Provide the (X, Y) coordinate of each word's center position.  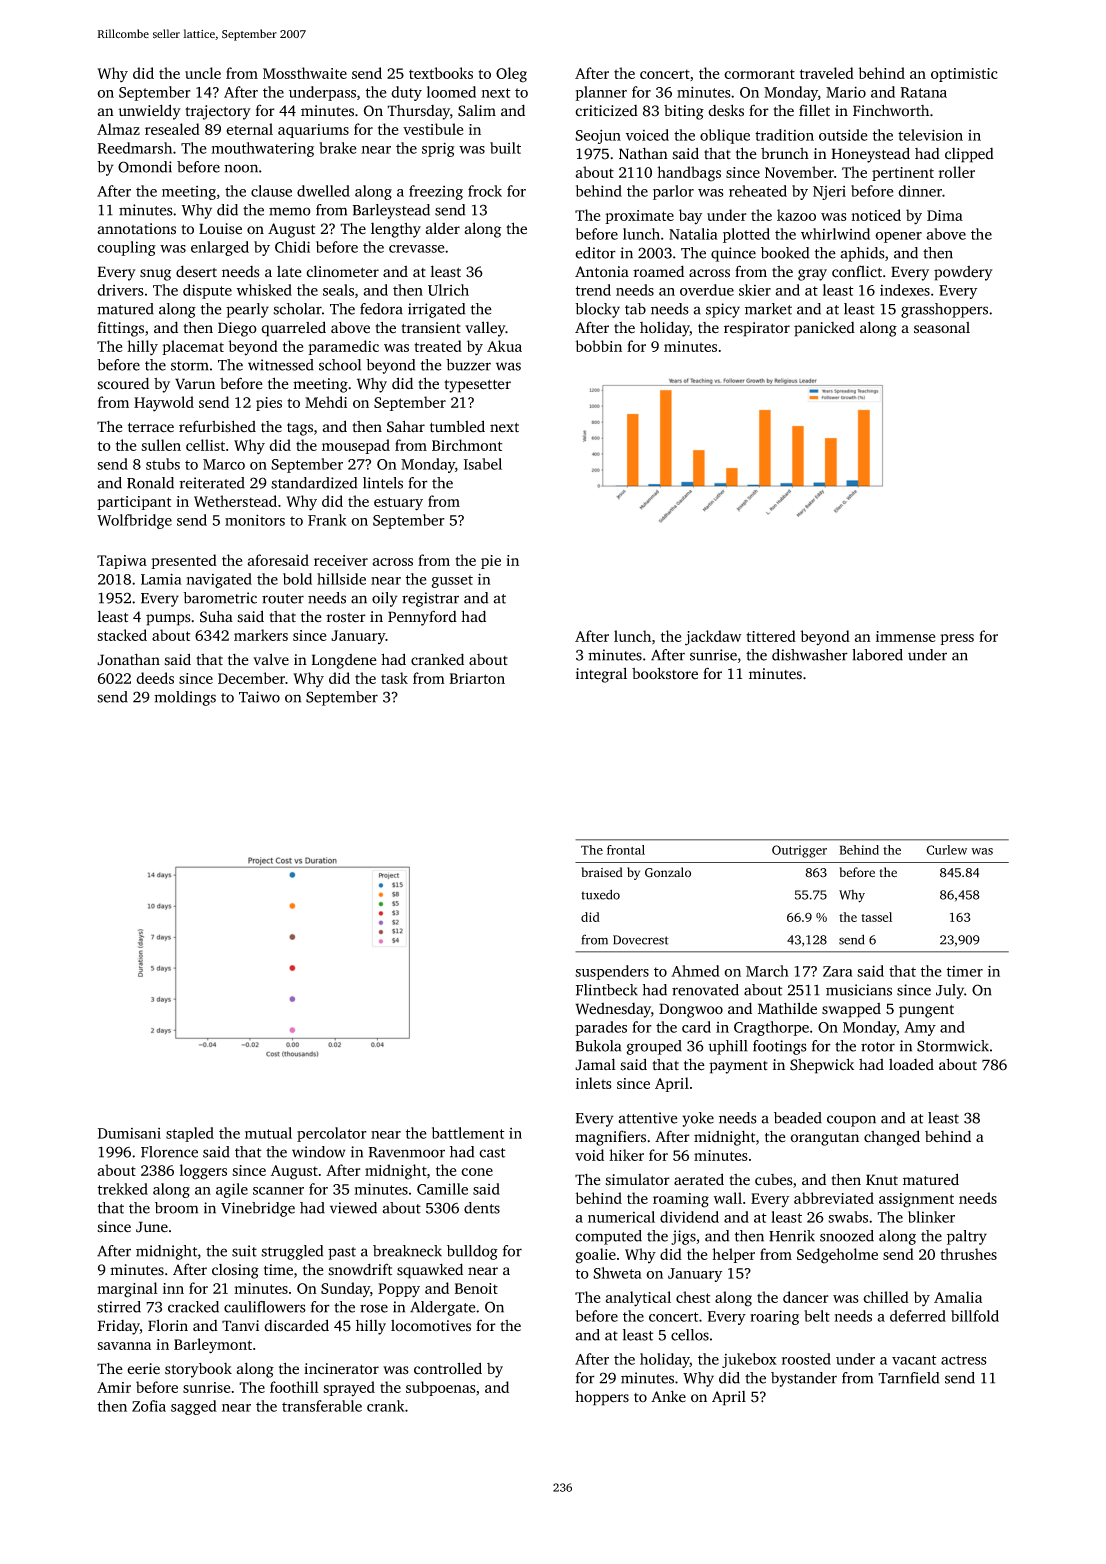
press (957, 639)
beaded (798, 1118)
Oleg (511, 75)
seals (338, 290)
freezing (436, 192)
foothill (294, 1387)
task (394, 678)
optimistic (964, 75)
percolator (332, 1134)
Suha (216, 616)
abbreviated (834, 1198)
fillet (814, 110)
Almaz (118, 129)
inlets (594, 1083)
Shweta (617, 1273)
